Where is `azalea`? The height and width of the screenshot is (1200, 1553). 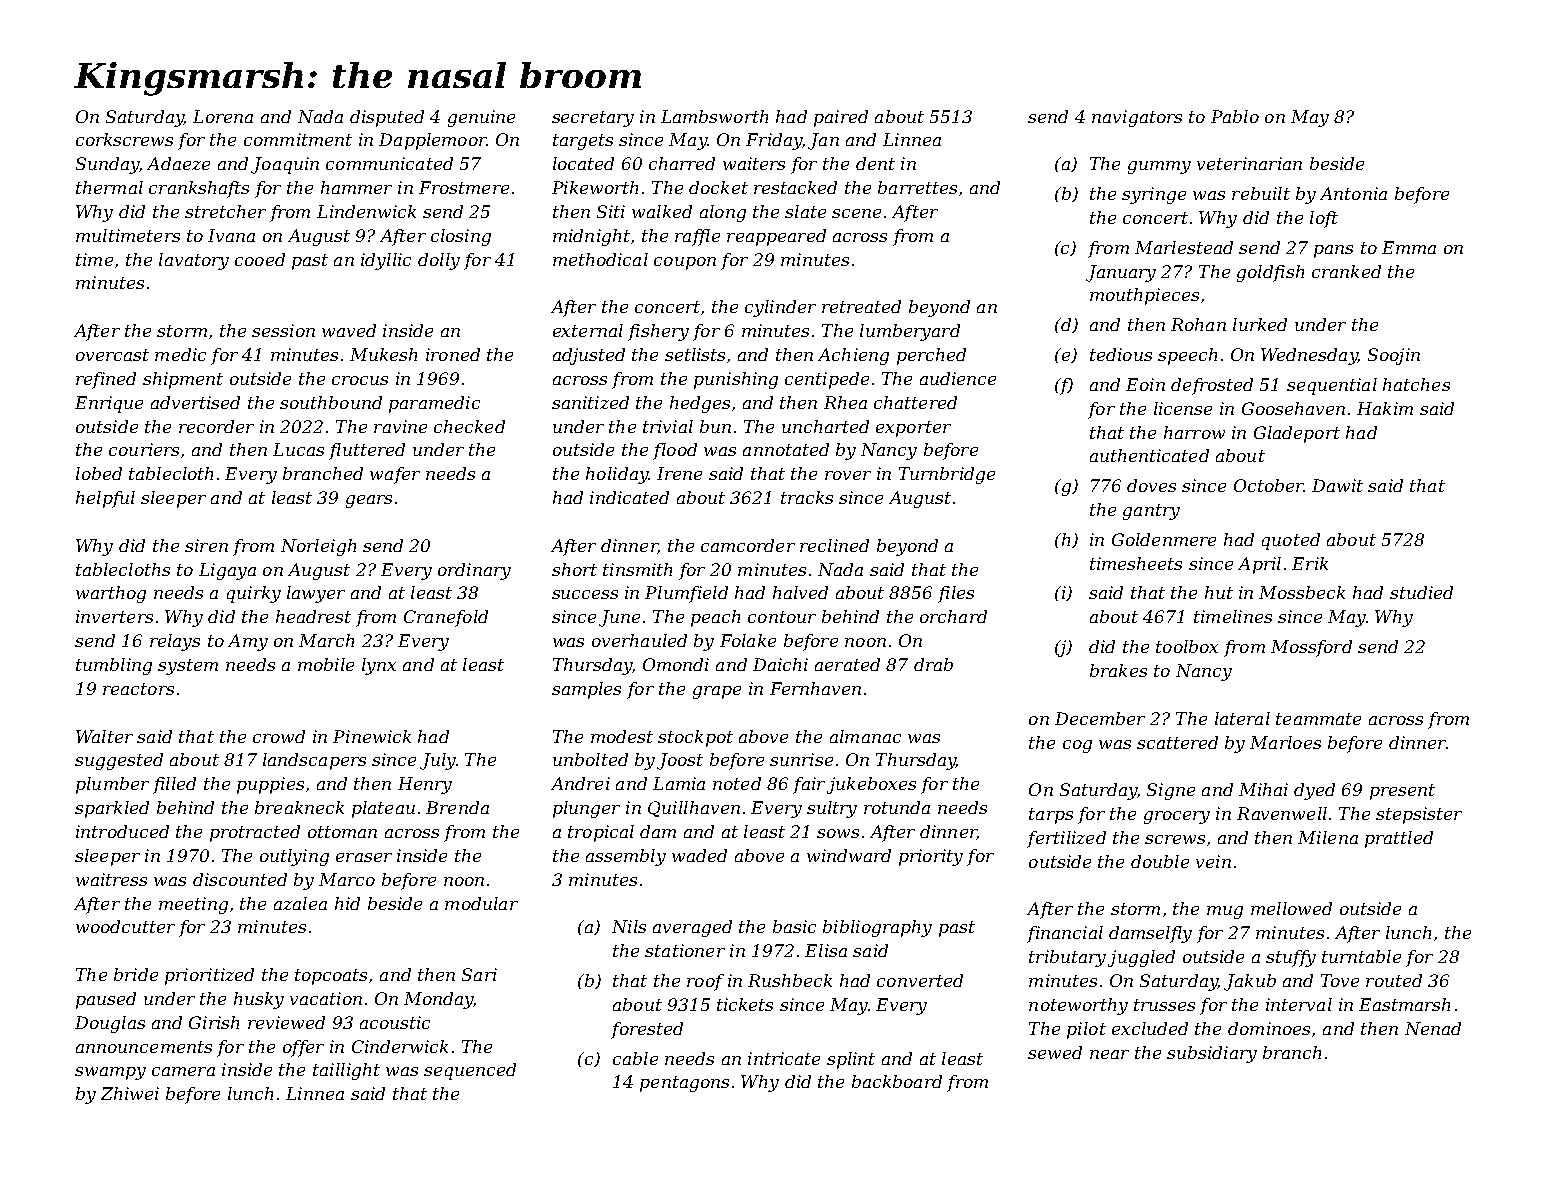
azalea is located at coordinates (300, 903).
